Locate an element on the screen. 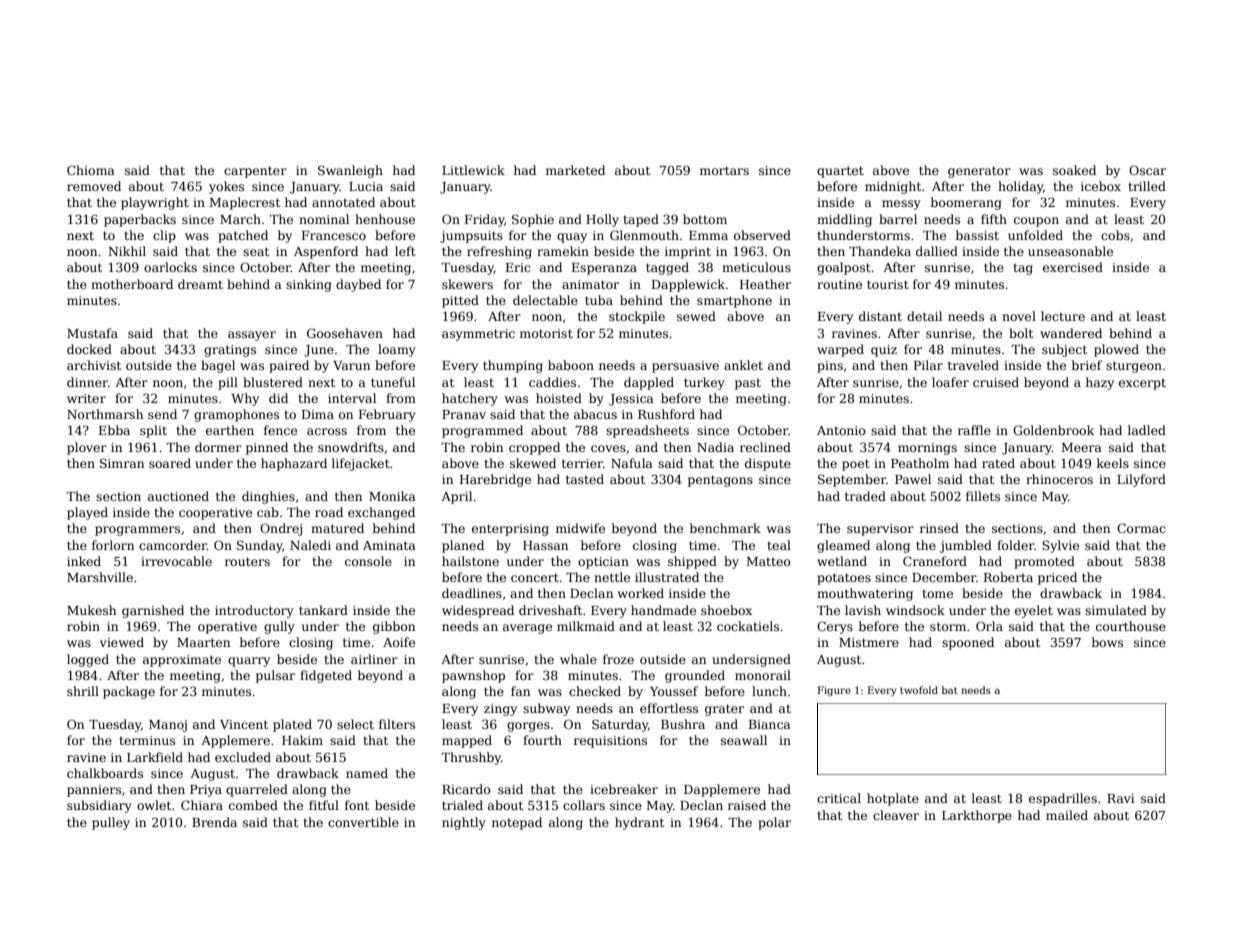 This screenshot has height=952, width=1233. generator is located at coordinates (979, 172).
